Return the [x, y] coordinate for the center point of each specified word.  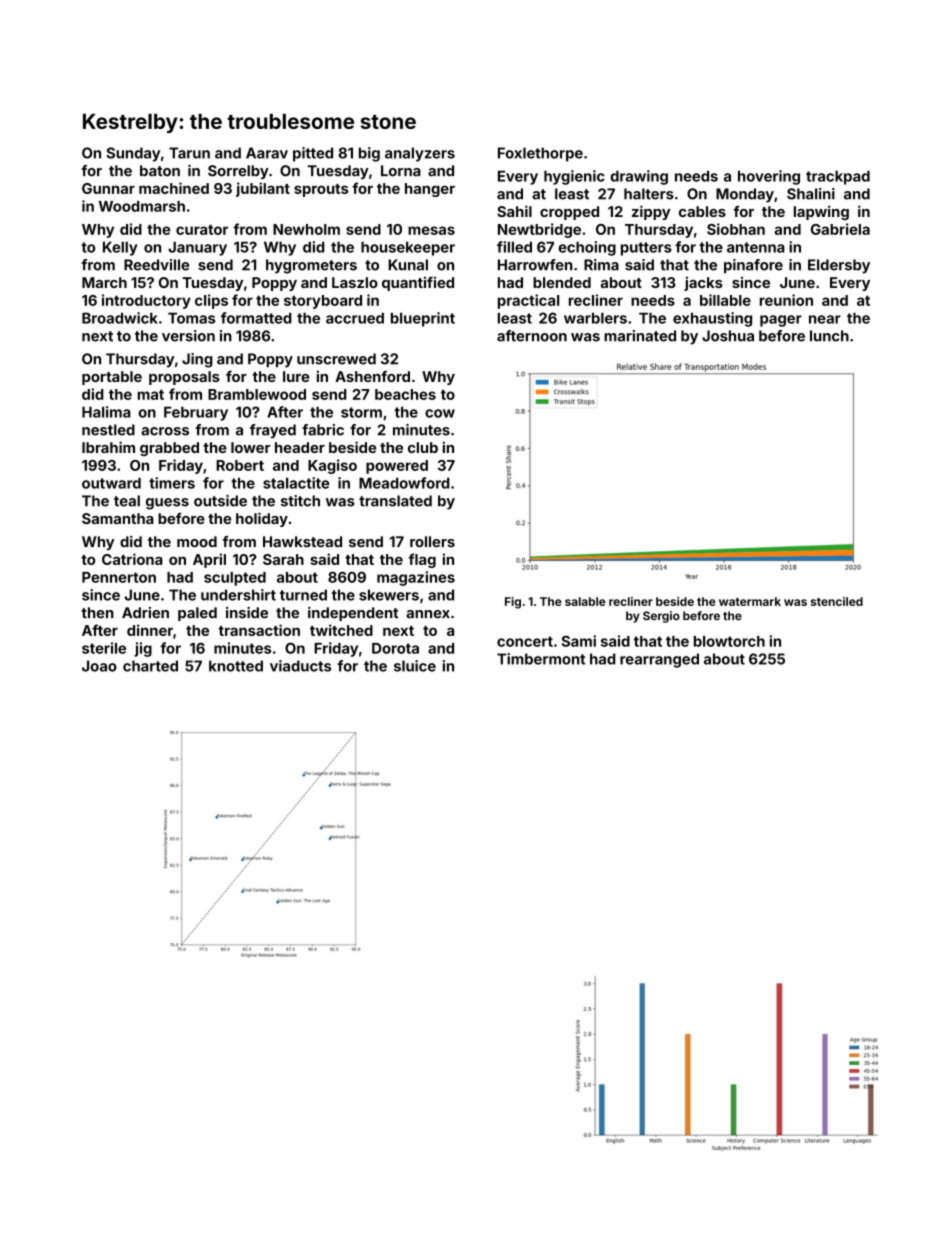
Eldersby [839, 266]
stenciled [836, 601]
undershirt [238, 595]
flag [422, 560]
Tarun [189, 153]
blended [562, 282]
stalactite [296, 483]
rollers [432, 542]
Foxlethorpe [540, 154]
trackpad [838, 177]
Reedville [156, 265]
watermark [750, 601]
